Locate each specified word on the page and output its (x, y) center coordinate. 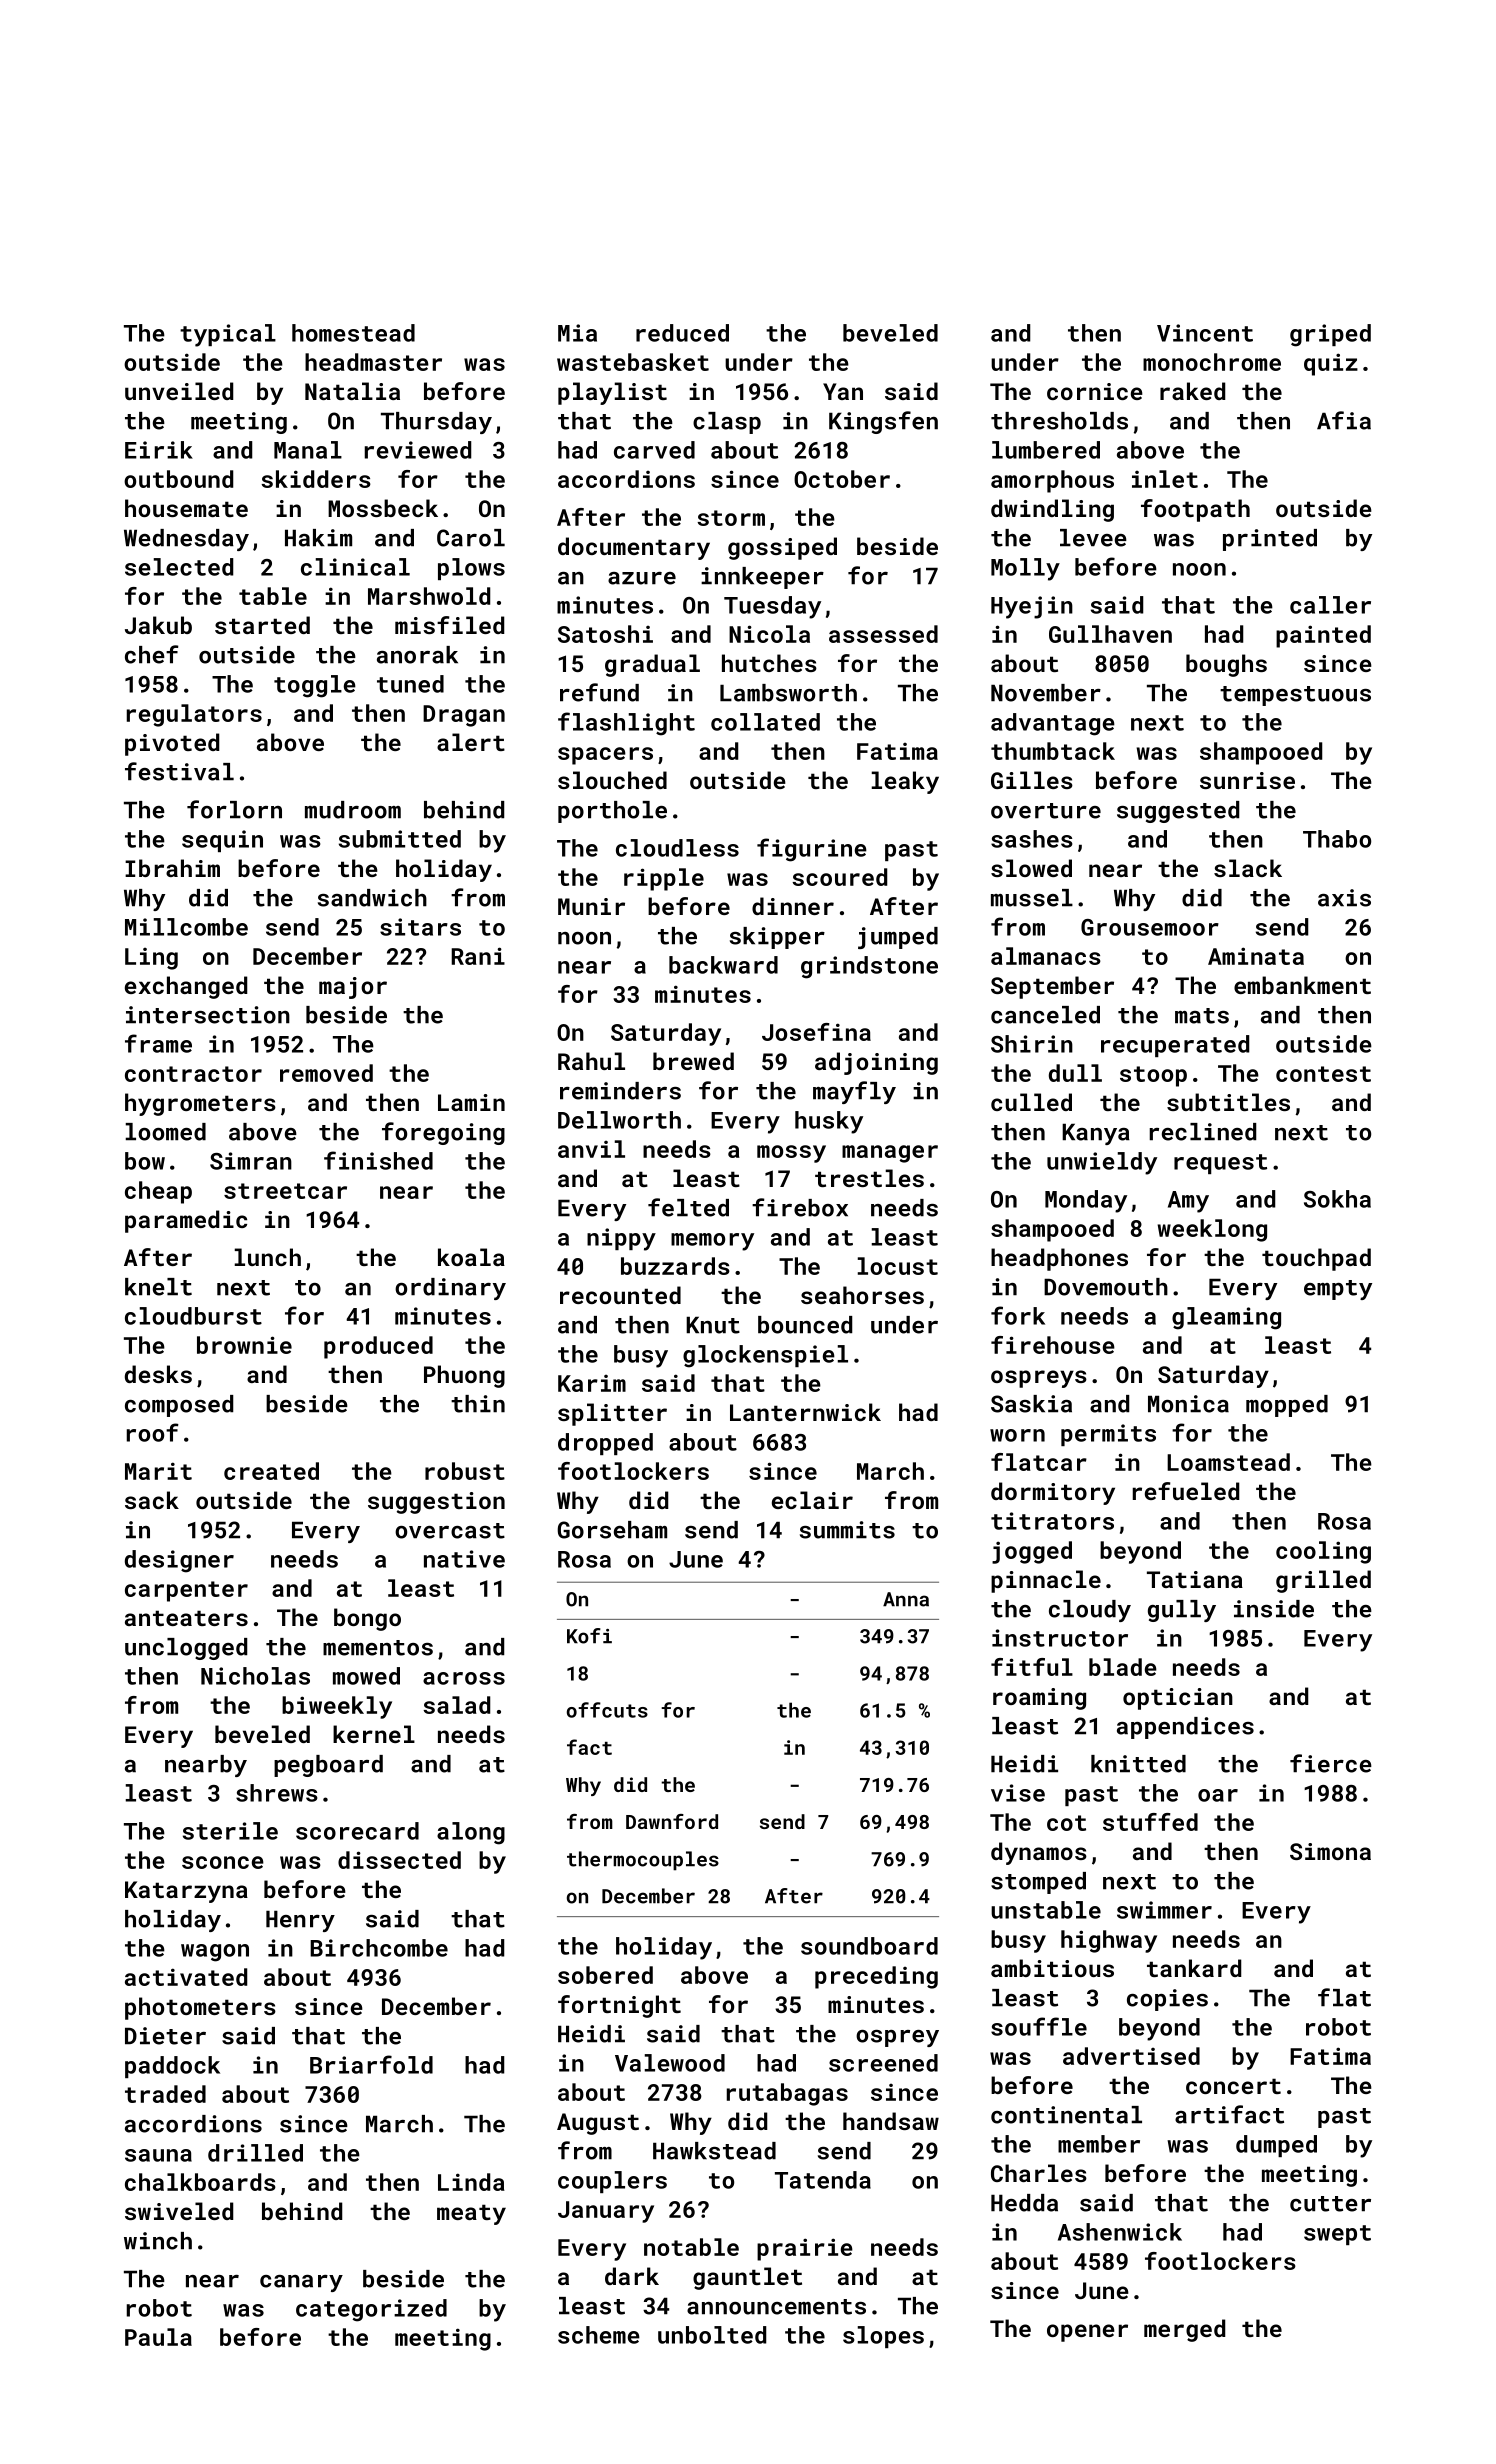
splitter (612, 1414)
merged (1184, 2330)
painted (1323, 636)
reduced (682, 333)
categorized (371, 2310)
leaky (905, 782)
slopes (883, 2337)
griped (1330, 335)
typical (228, 335)
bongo (367, 1619)
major (353, 988)
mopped (1287, 1406)
